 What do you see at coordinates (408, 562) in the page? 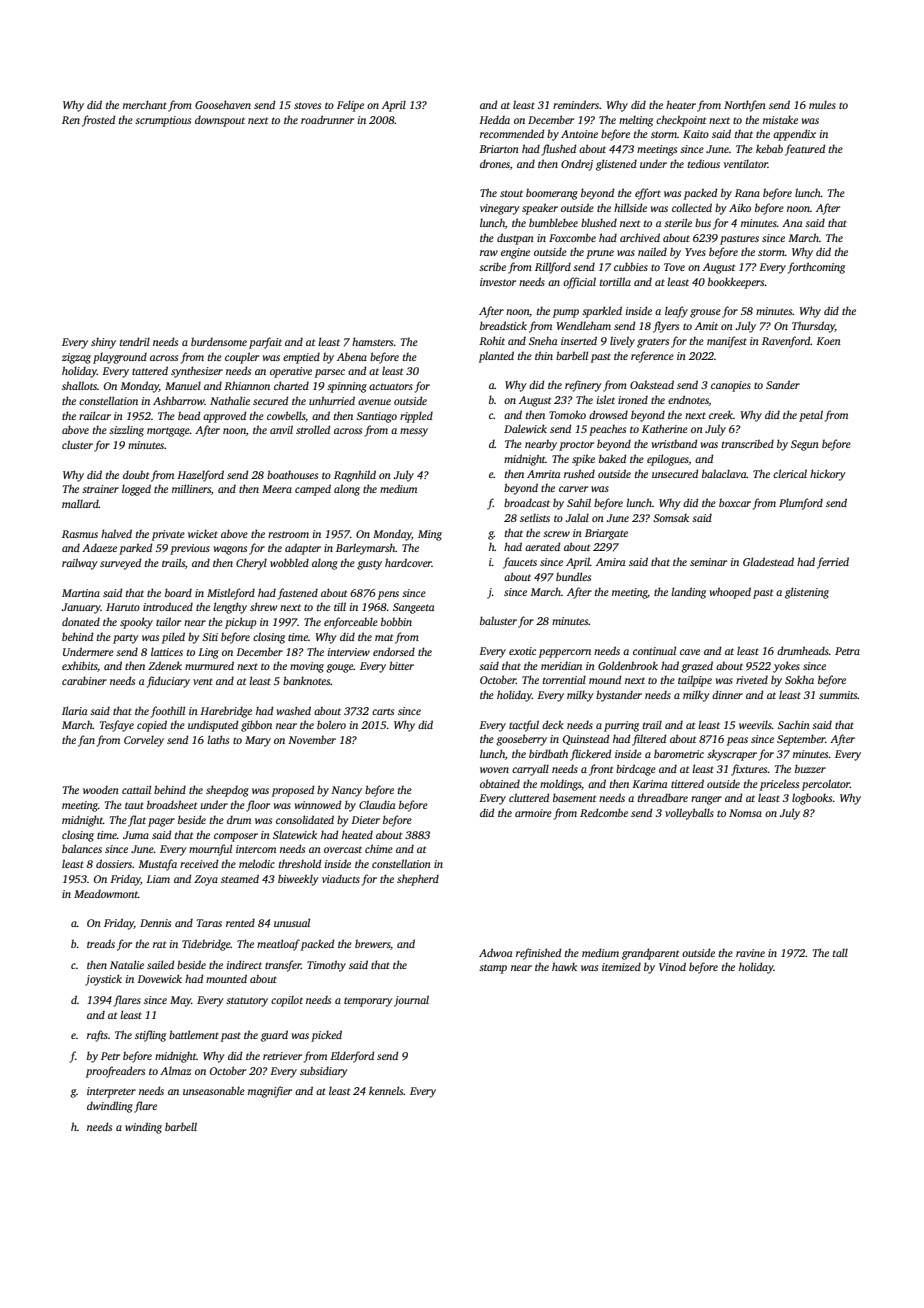
I see `hardcover` at bounding box center [408, 562].
